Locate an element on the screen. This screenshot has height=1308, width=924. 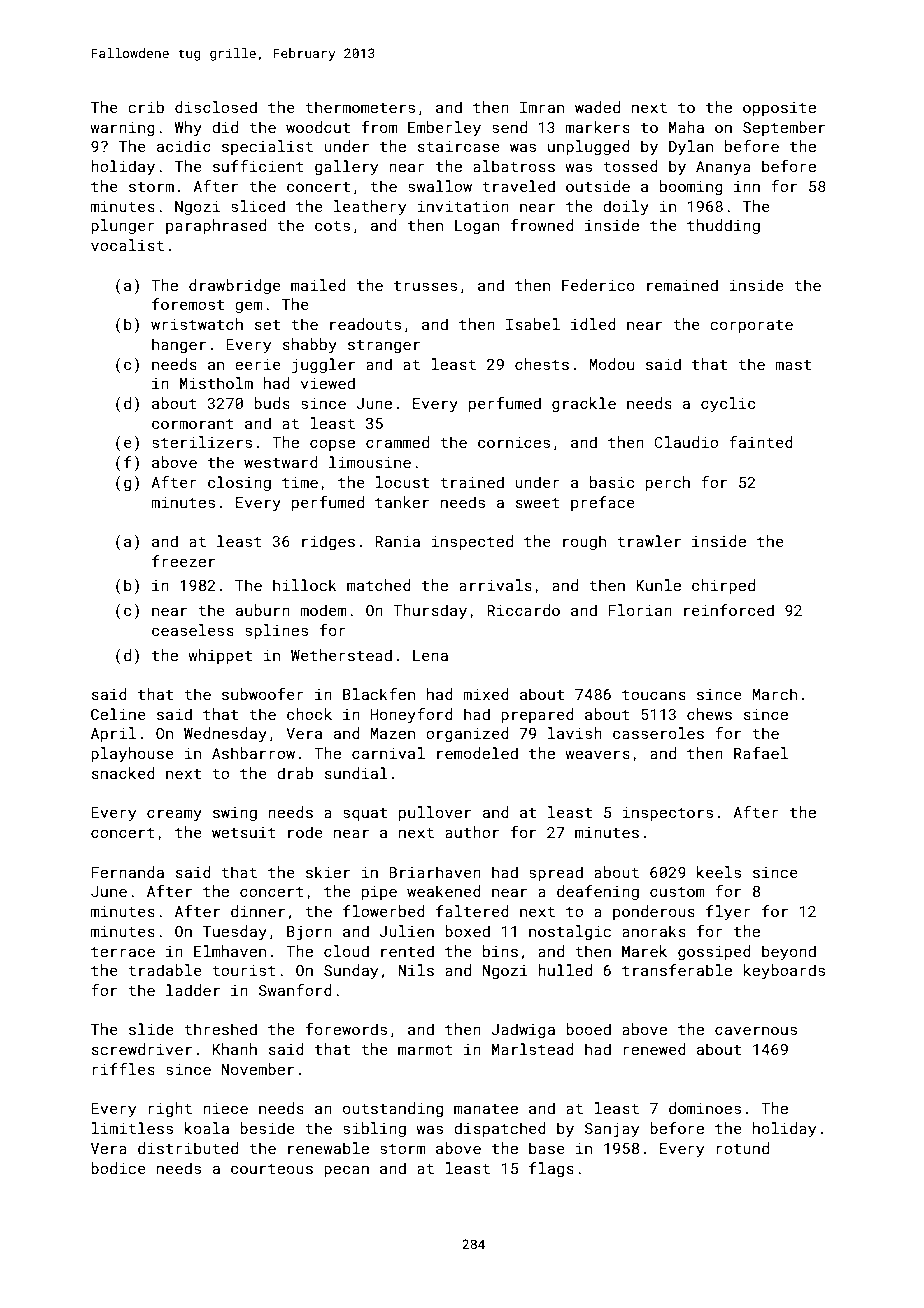
lavish is located at coordinates (575, 733).
